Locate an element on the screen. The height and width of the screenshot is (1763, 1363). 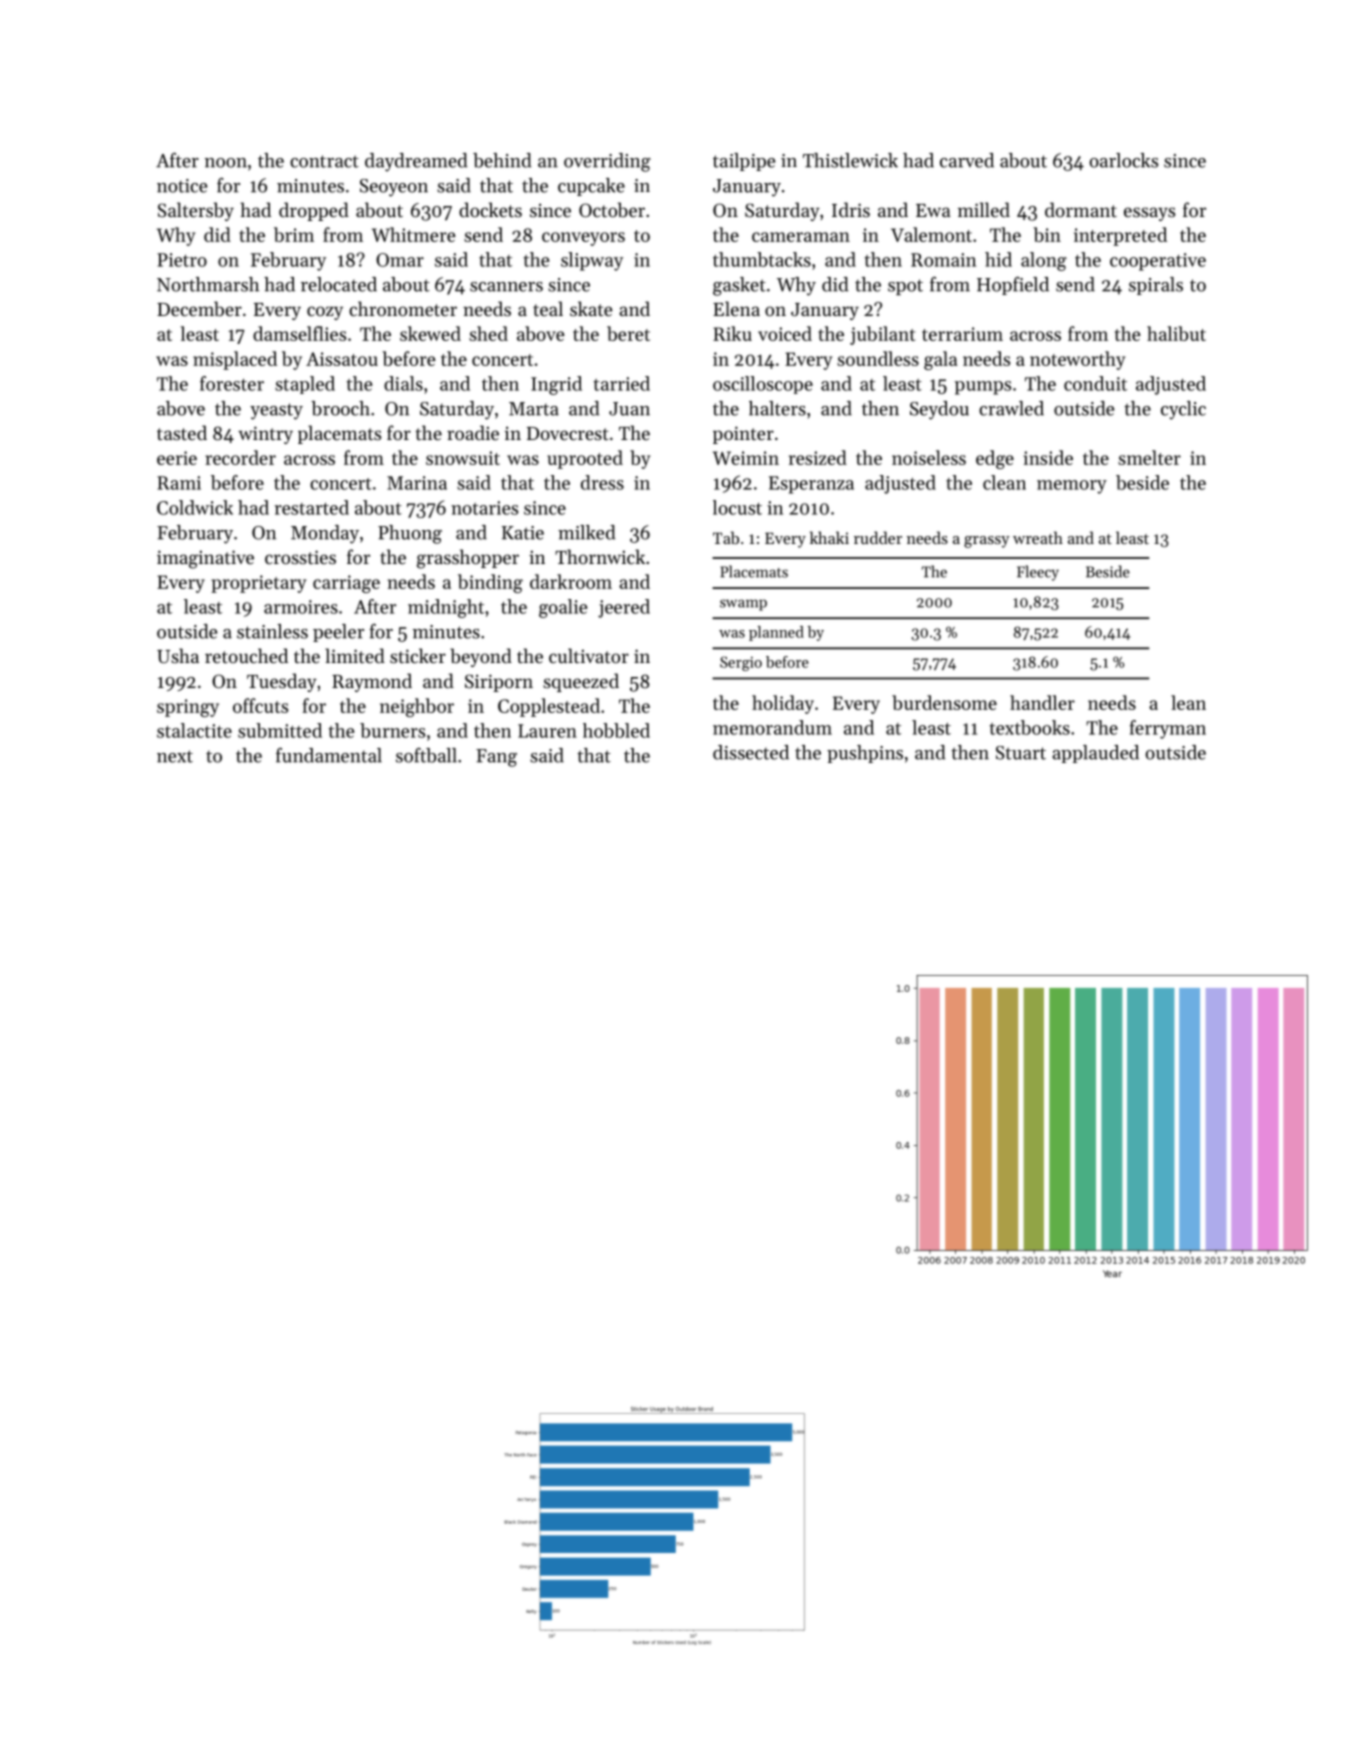
milked is located at coordinates (586, 532).
